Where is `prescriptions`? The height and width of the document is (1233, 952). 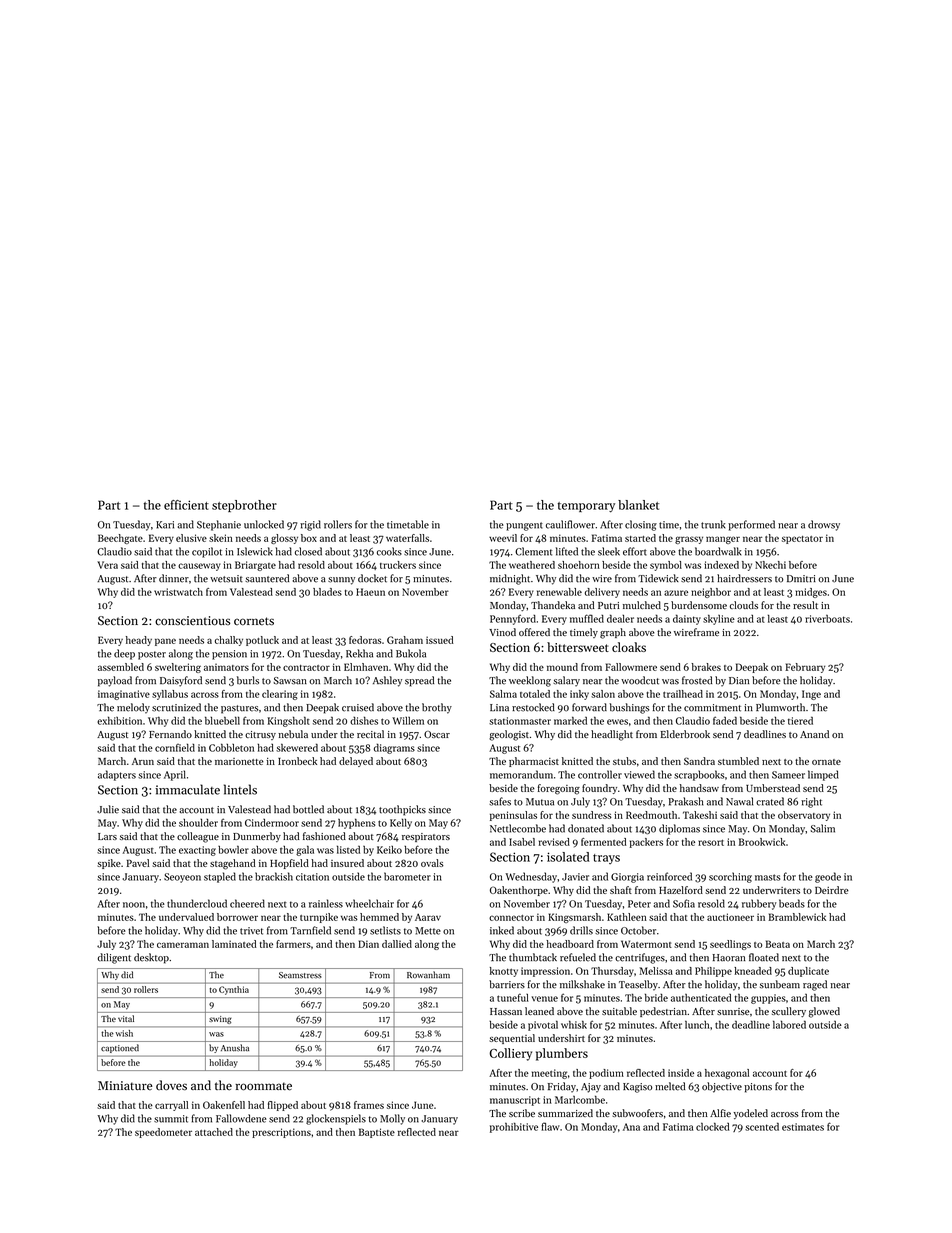
prescriptions is located at coordinates (281, 1133).
